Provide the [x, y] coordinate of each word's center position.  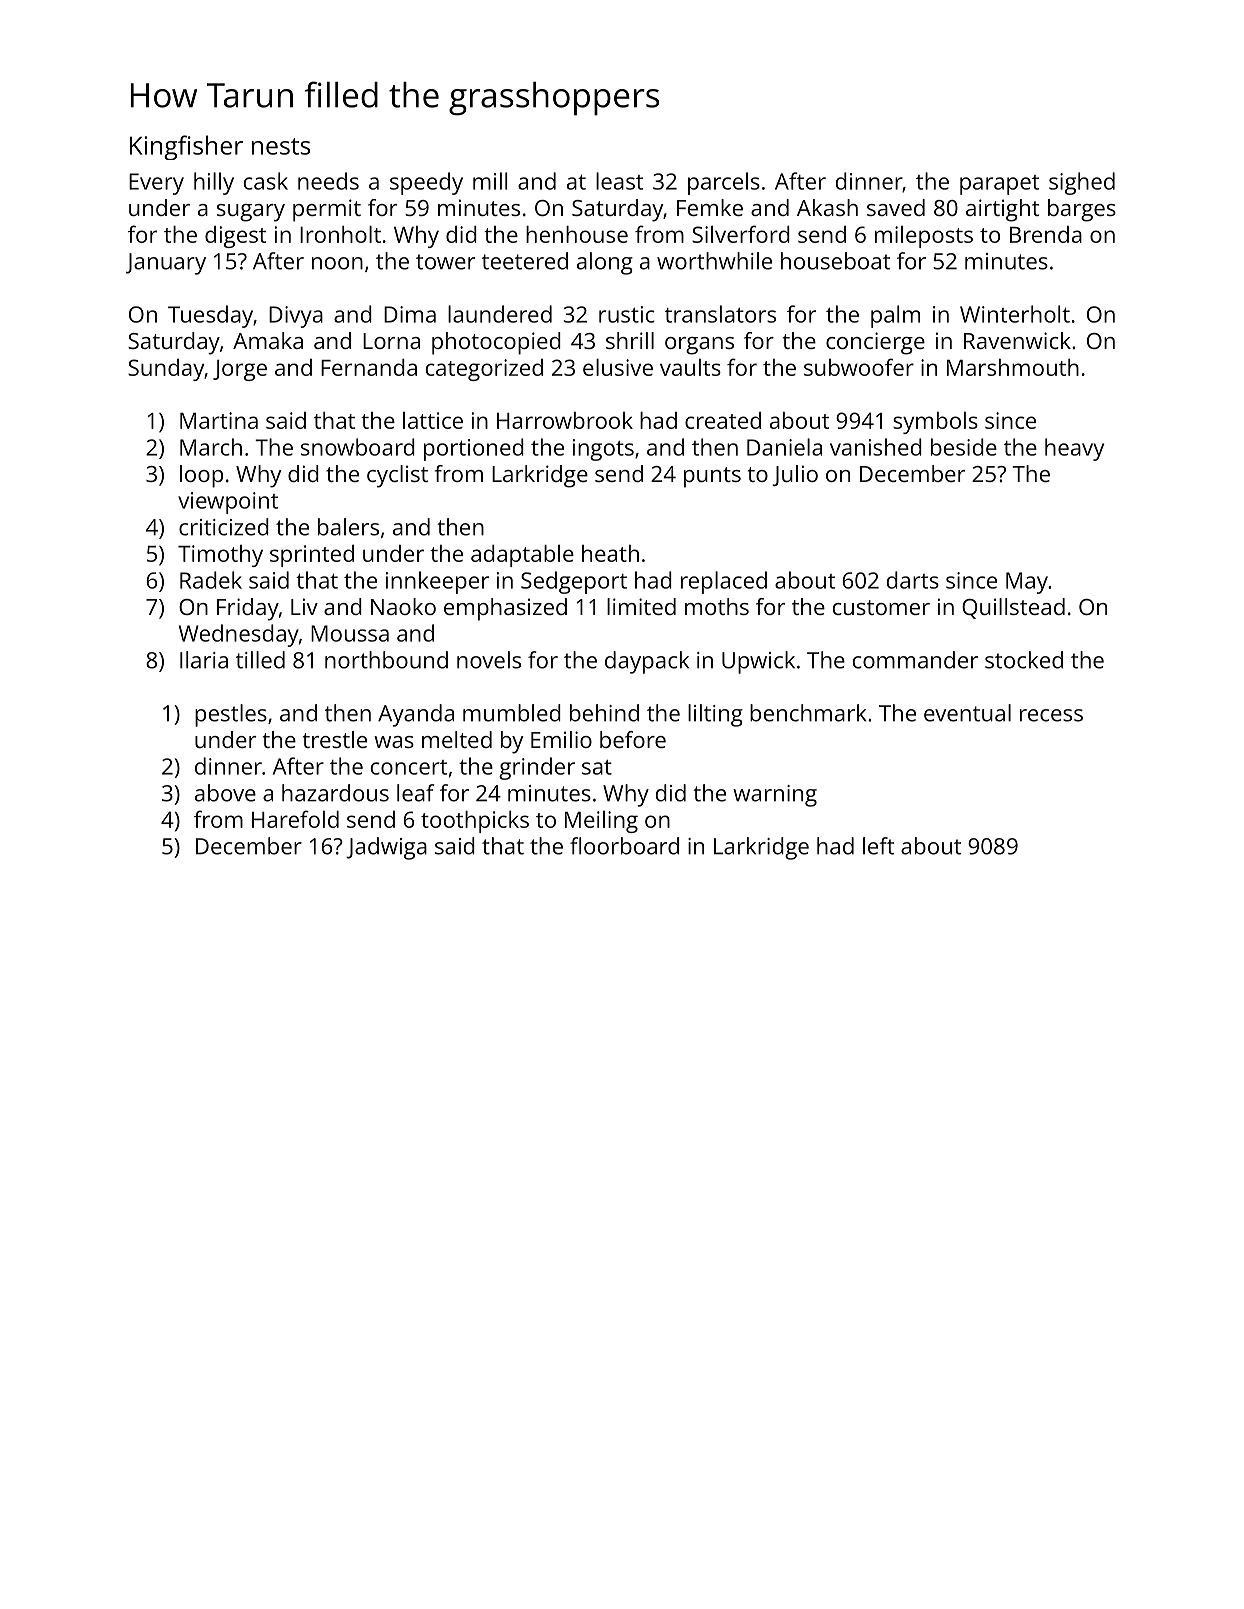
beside [964, 447]
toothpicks [475, 822]
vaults [690, 367]
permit [327, 210]
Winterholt [1015, 314]
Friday [248, 609]
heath [610, 553]
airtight [1002, 210]
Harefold [295, 819]
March [211, 447]
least [619, 181]
